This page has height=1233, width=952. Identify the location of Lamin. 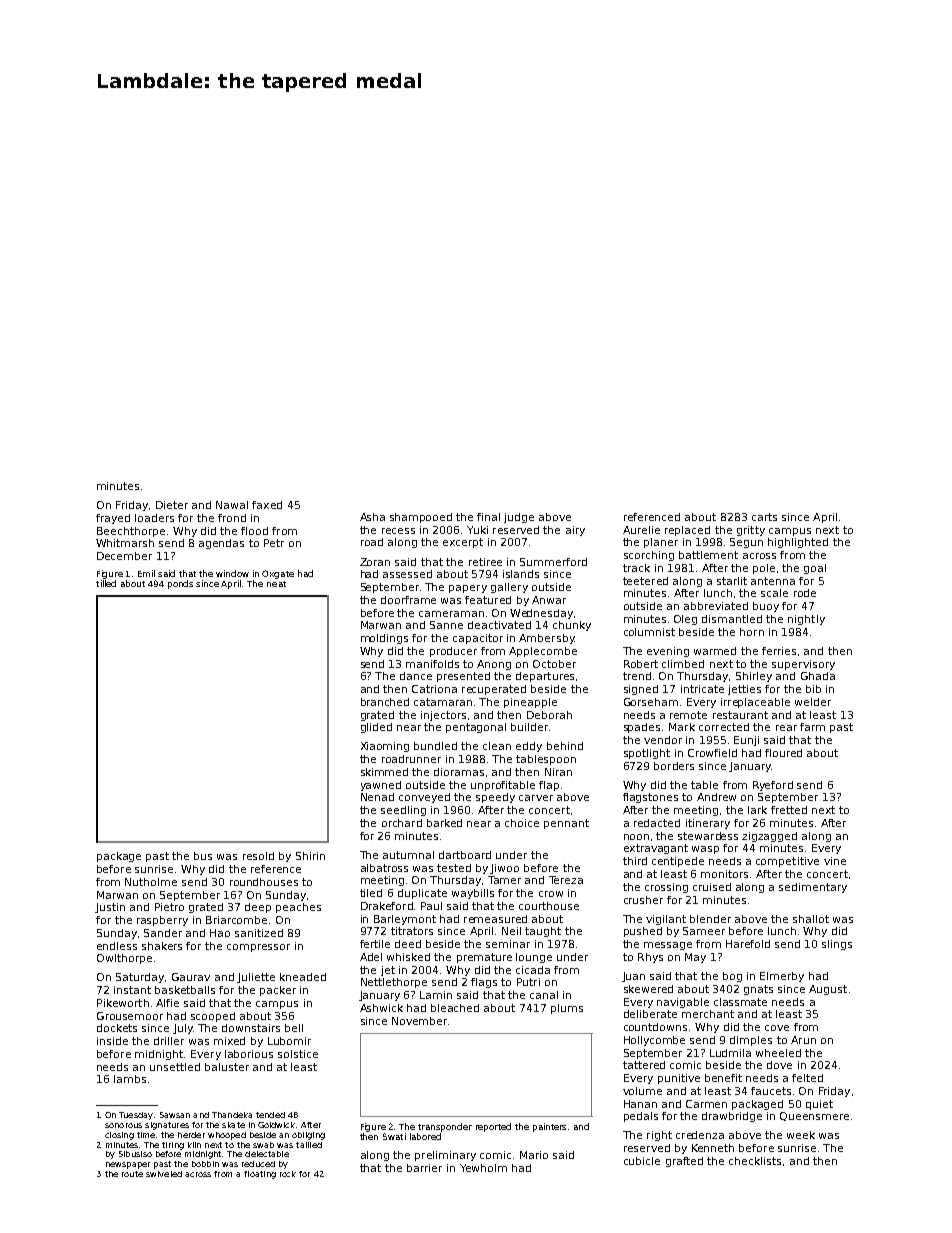
(436, 995).
